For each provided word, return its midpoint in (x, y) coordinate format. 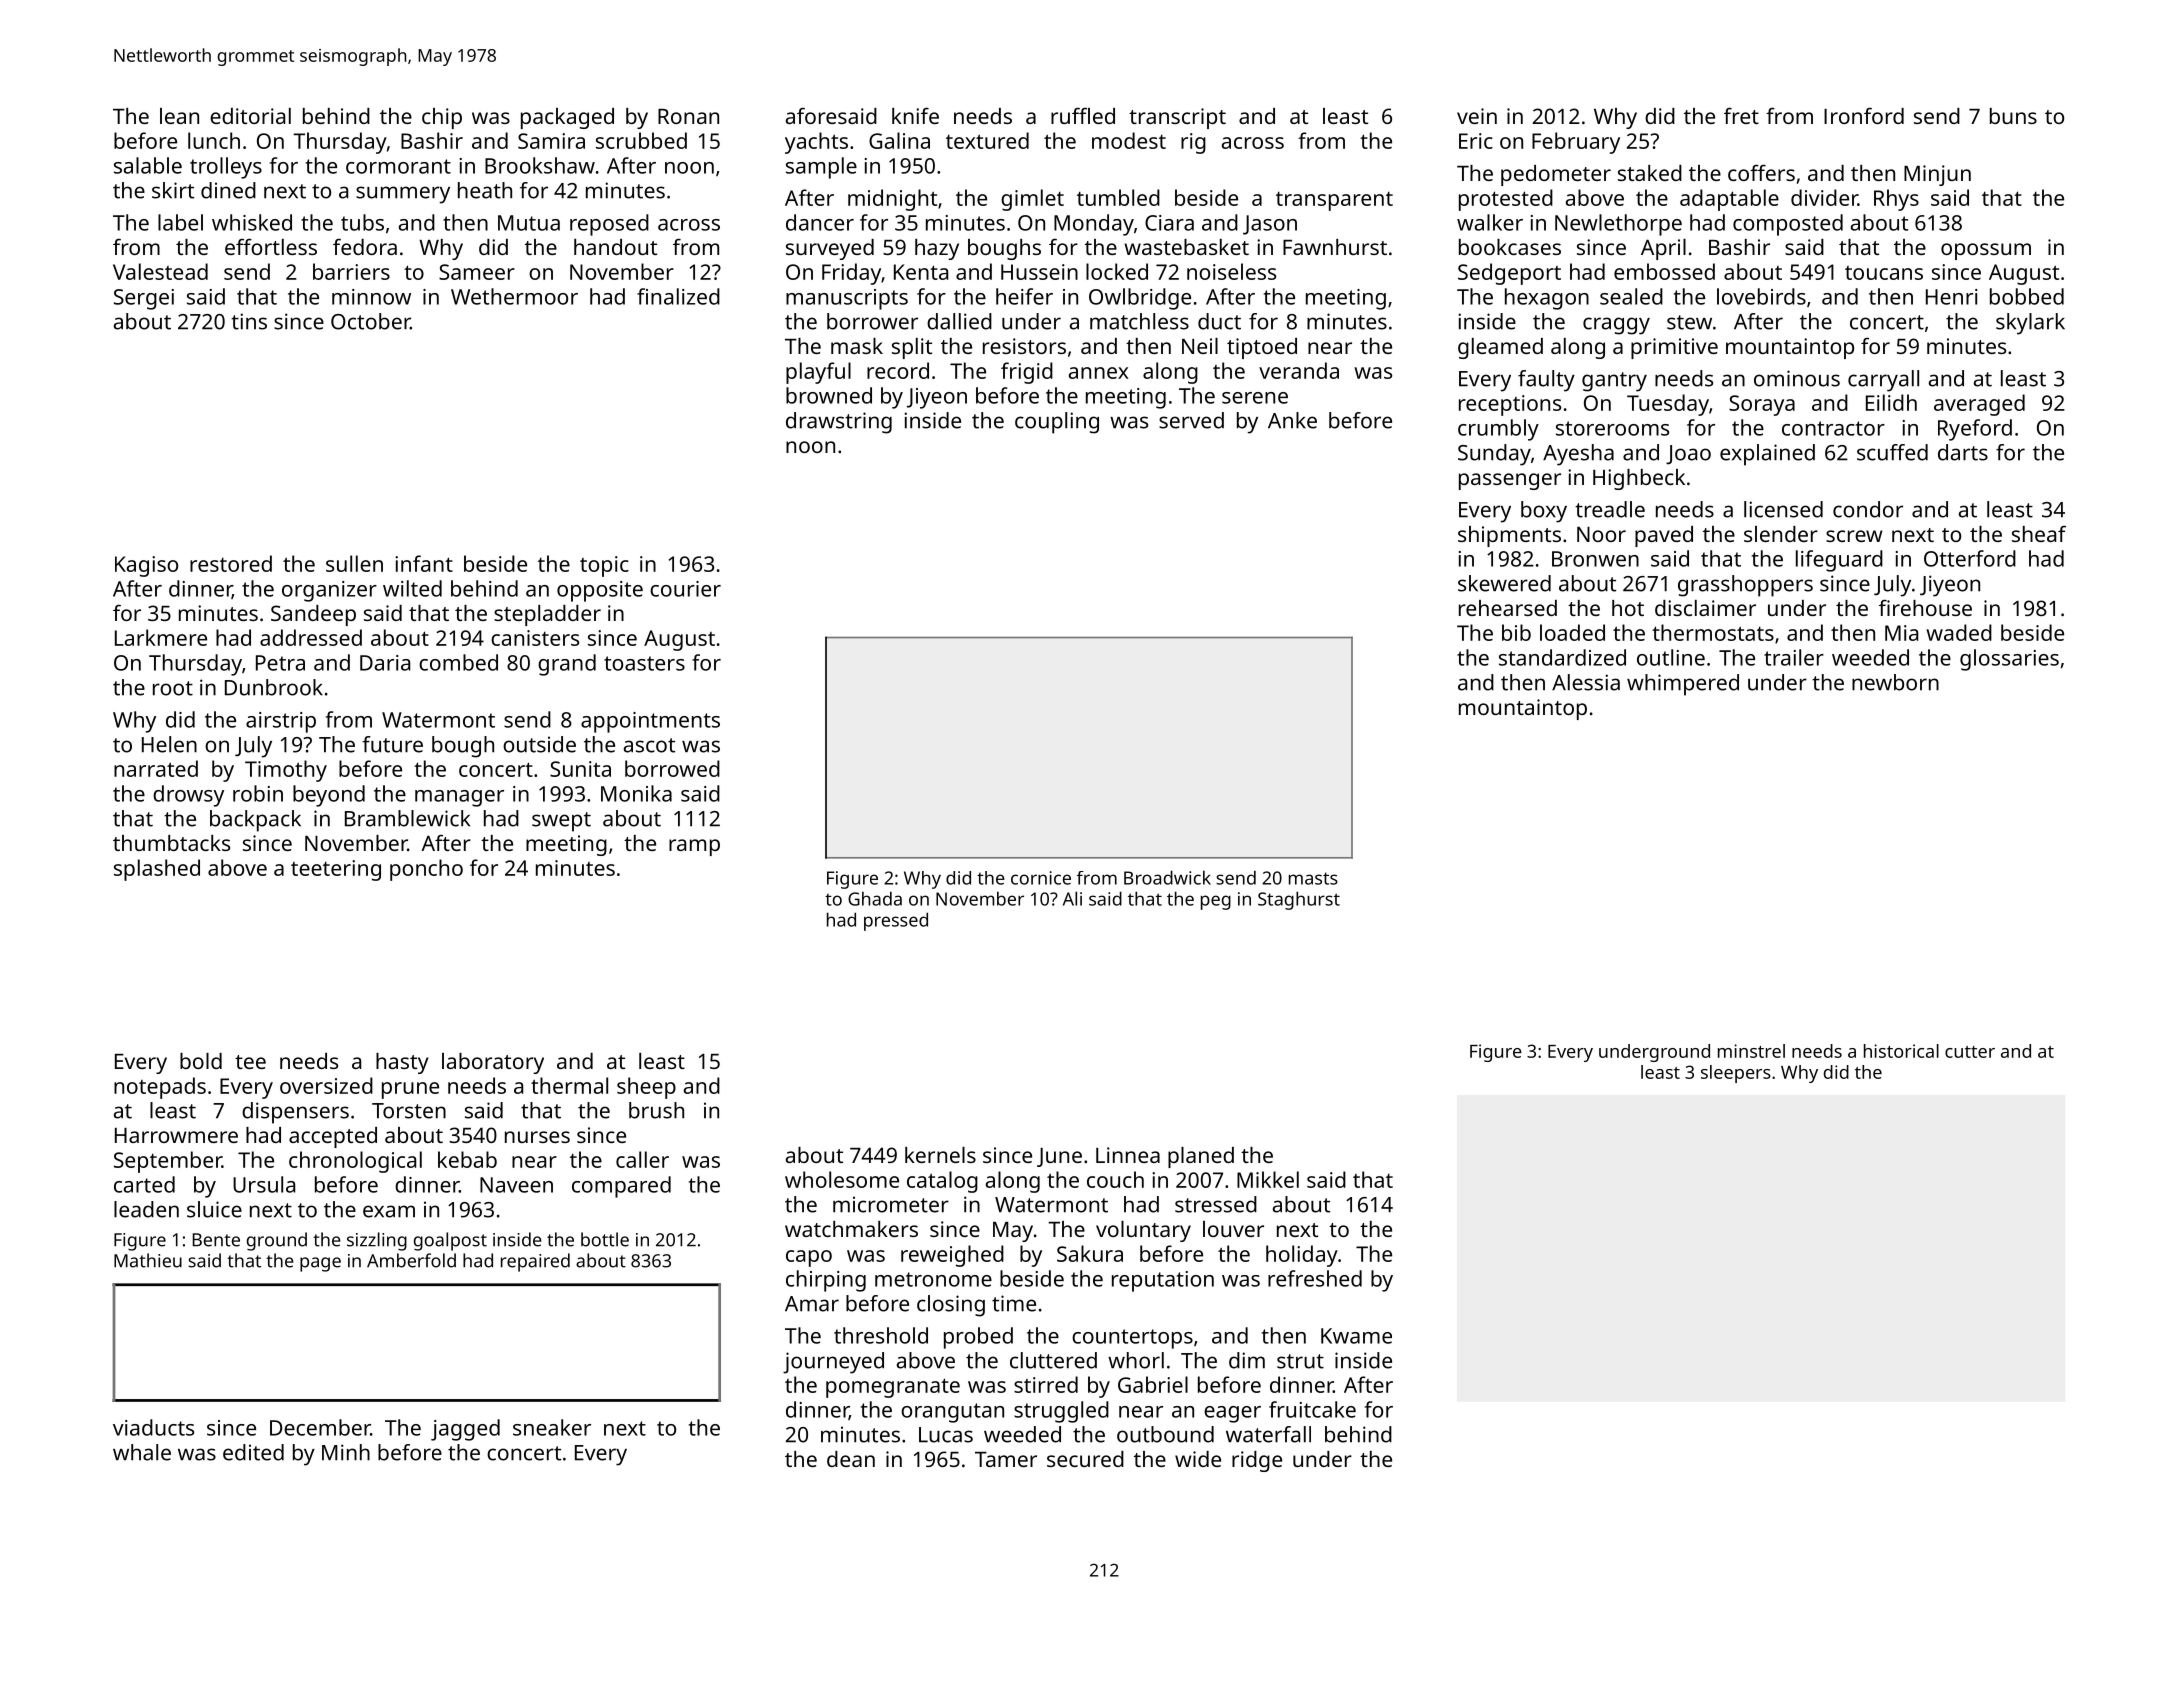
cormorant (398, 166)
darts (1963, 452)
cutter (1970, 1052)
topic (604, 566)
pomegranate (893, 1388)
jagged (465, 1430)
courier (685, 589)
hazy (937, 249)
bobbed (2027, 296)
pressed (896, 921)
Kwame (1356, 1336)
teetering (336, 870)
